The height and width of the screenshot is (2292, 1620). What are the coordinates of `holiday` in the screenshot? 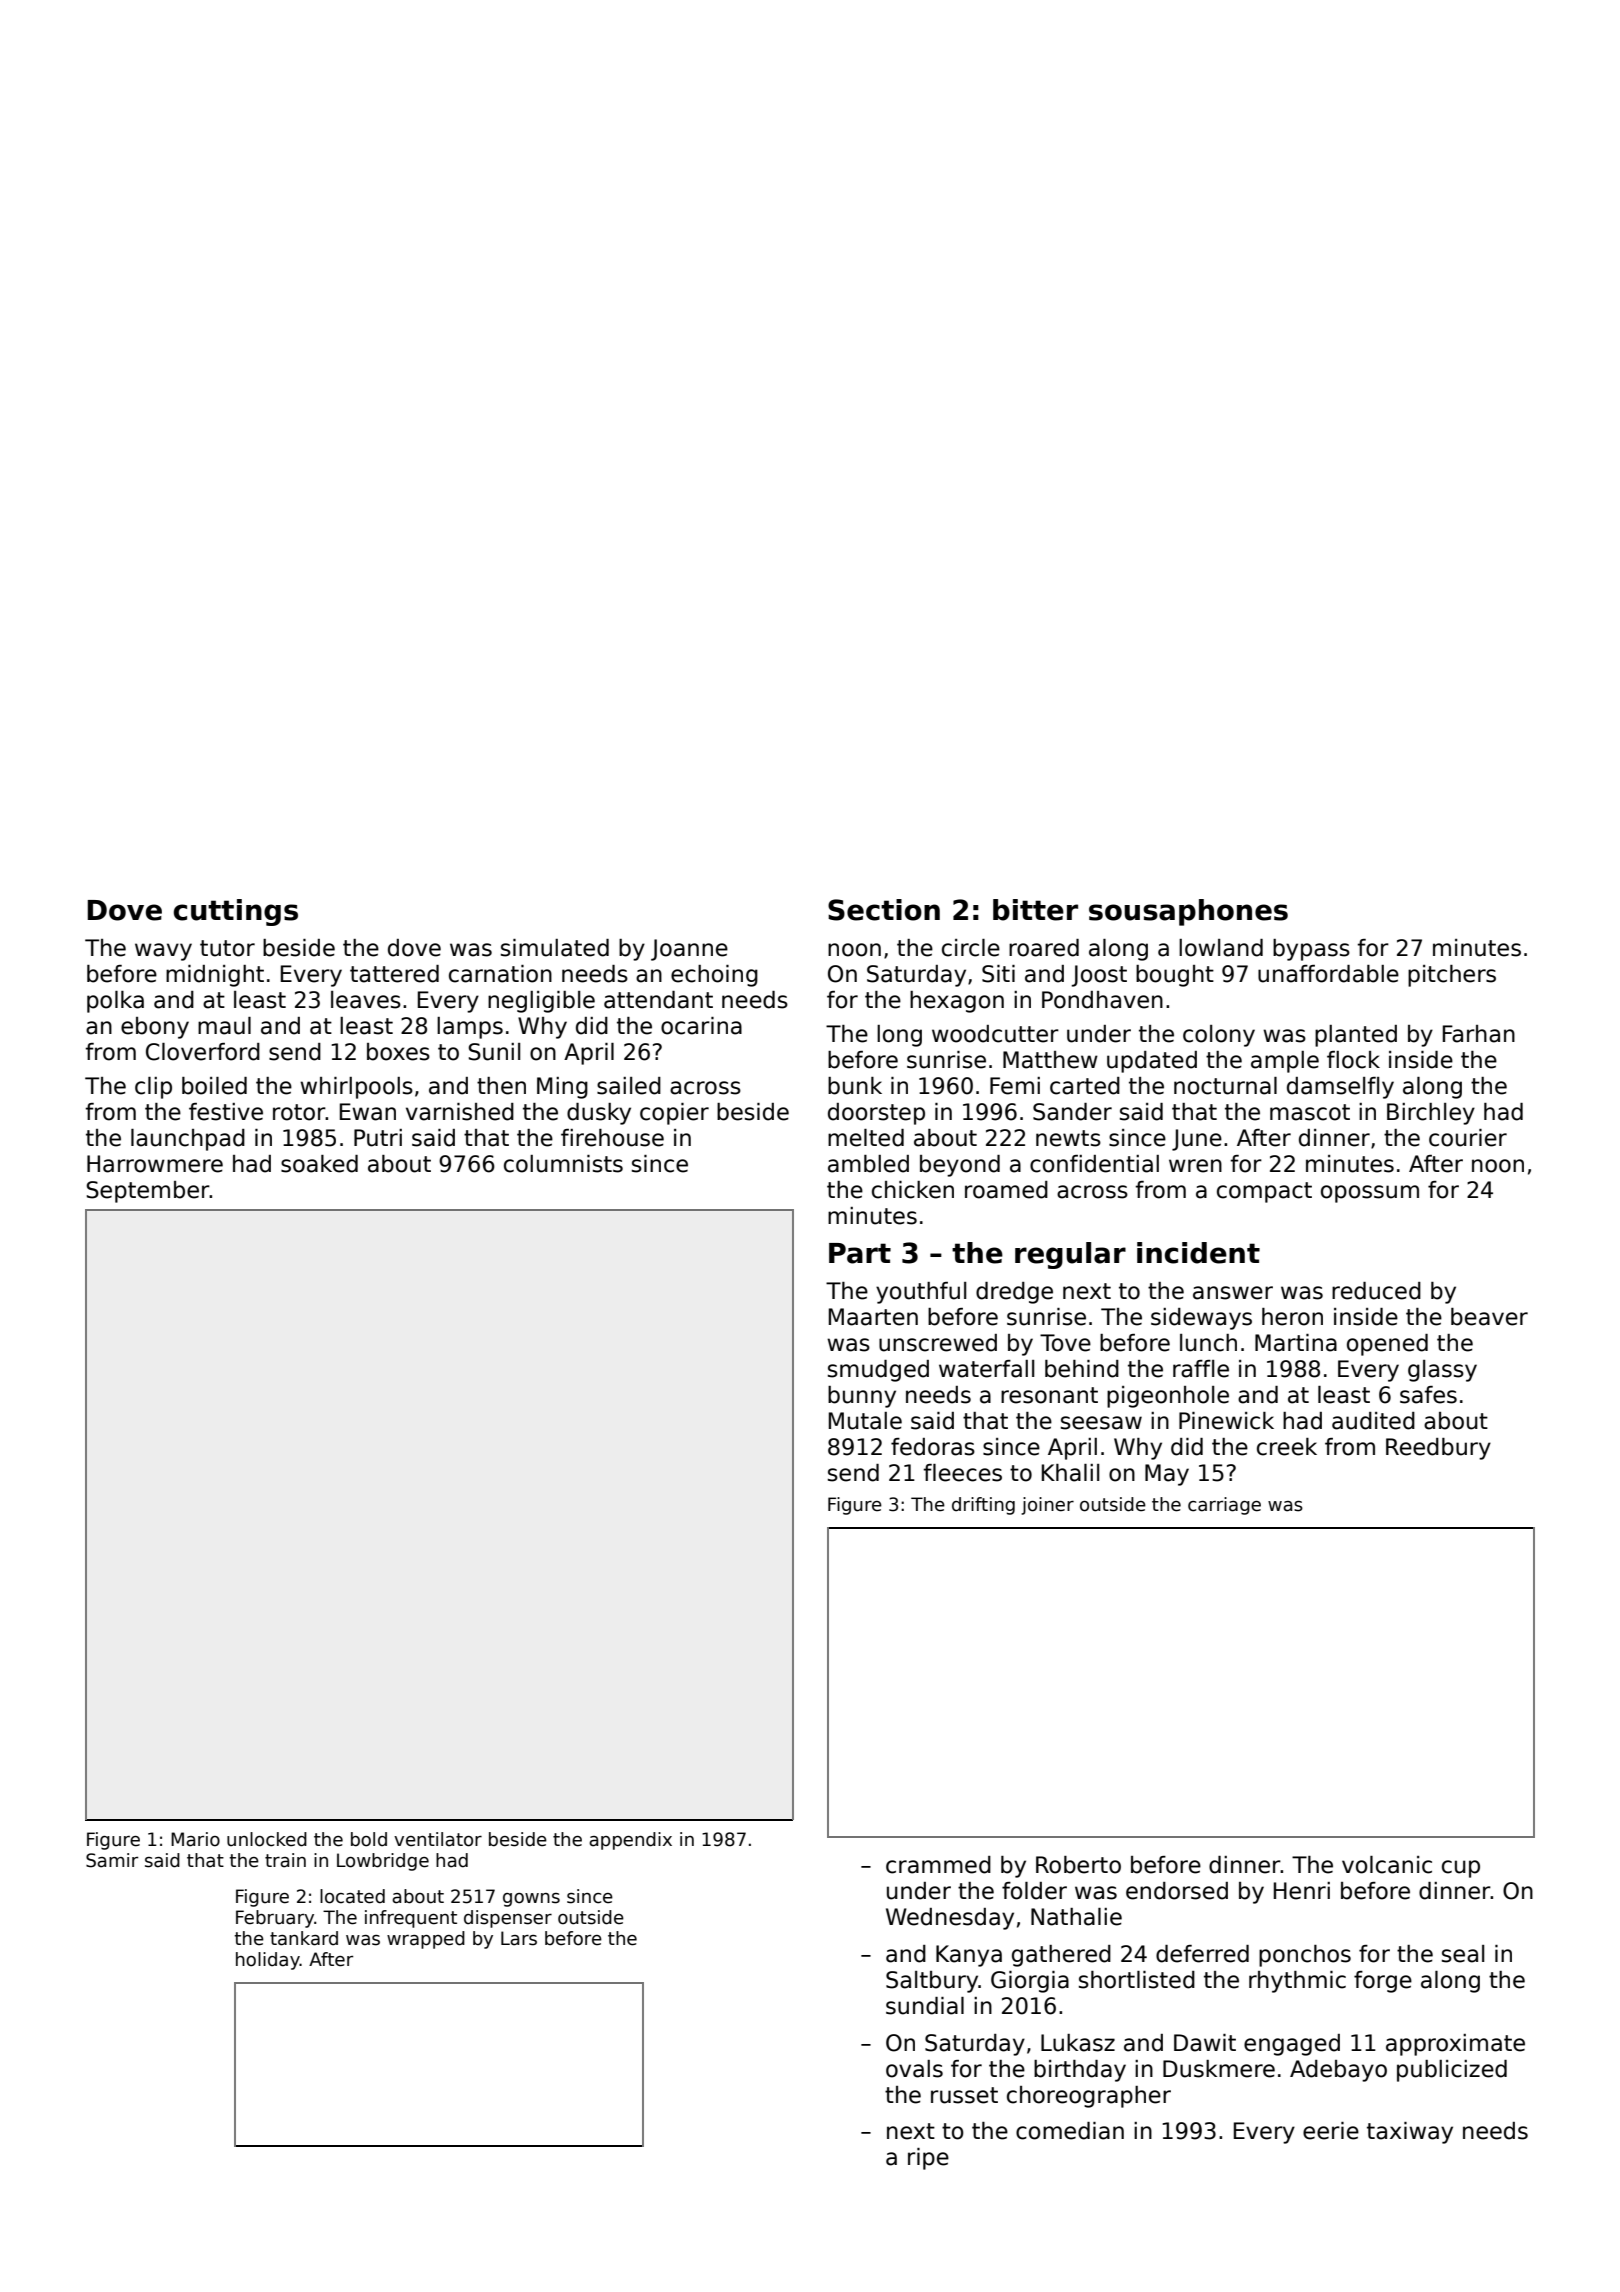 It's located at (268, 1961).
